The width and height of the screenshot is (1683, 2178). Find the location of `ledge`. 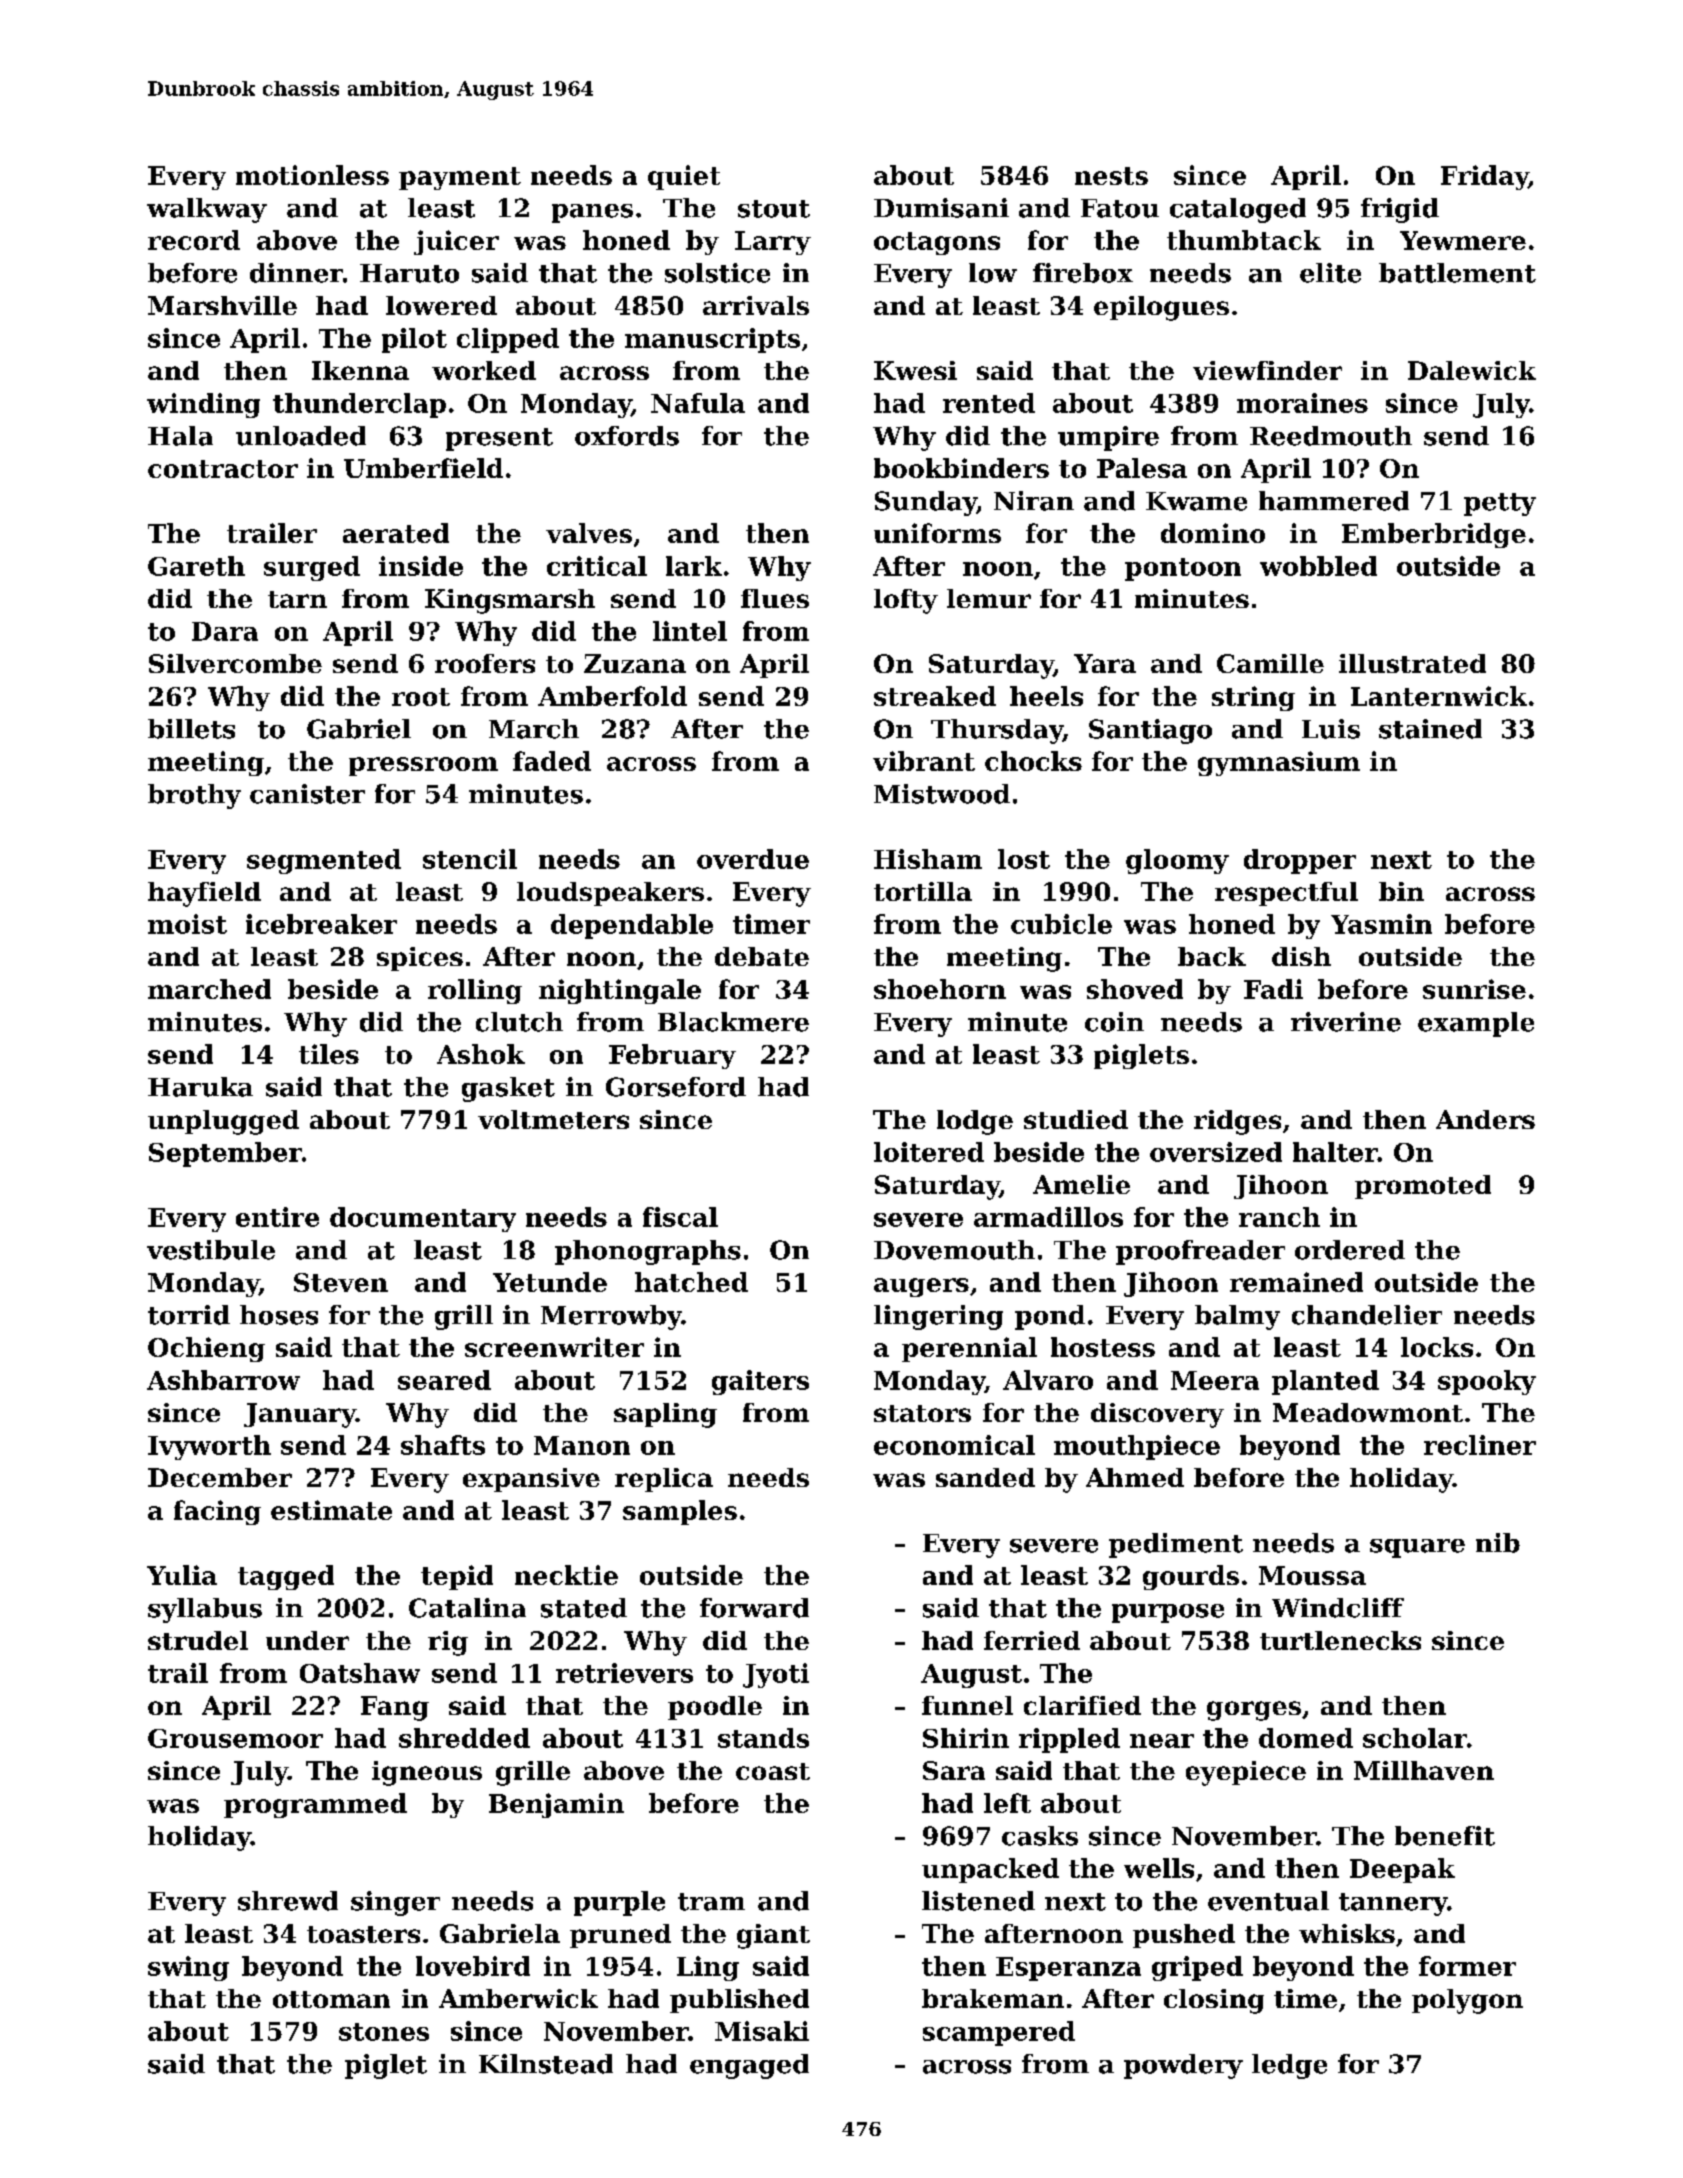

ledge is located at coordinates (1289, 2066).
